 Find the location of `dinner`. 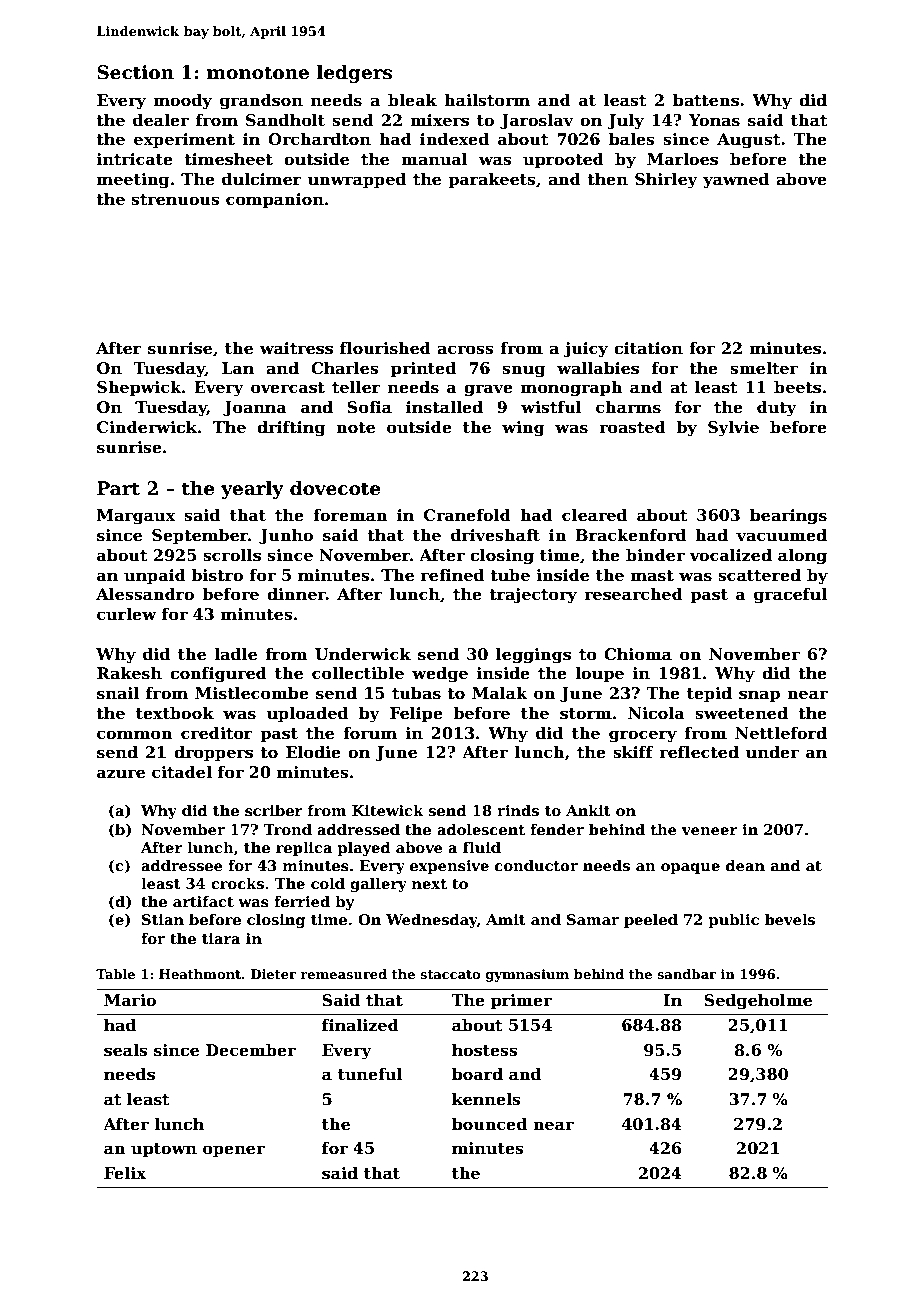

dinner is located at coordinates (296, 594).
